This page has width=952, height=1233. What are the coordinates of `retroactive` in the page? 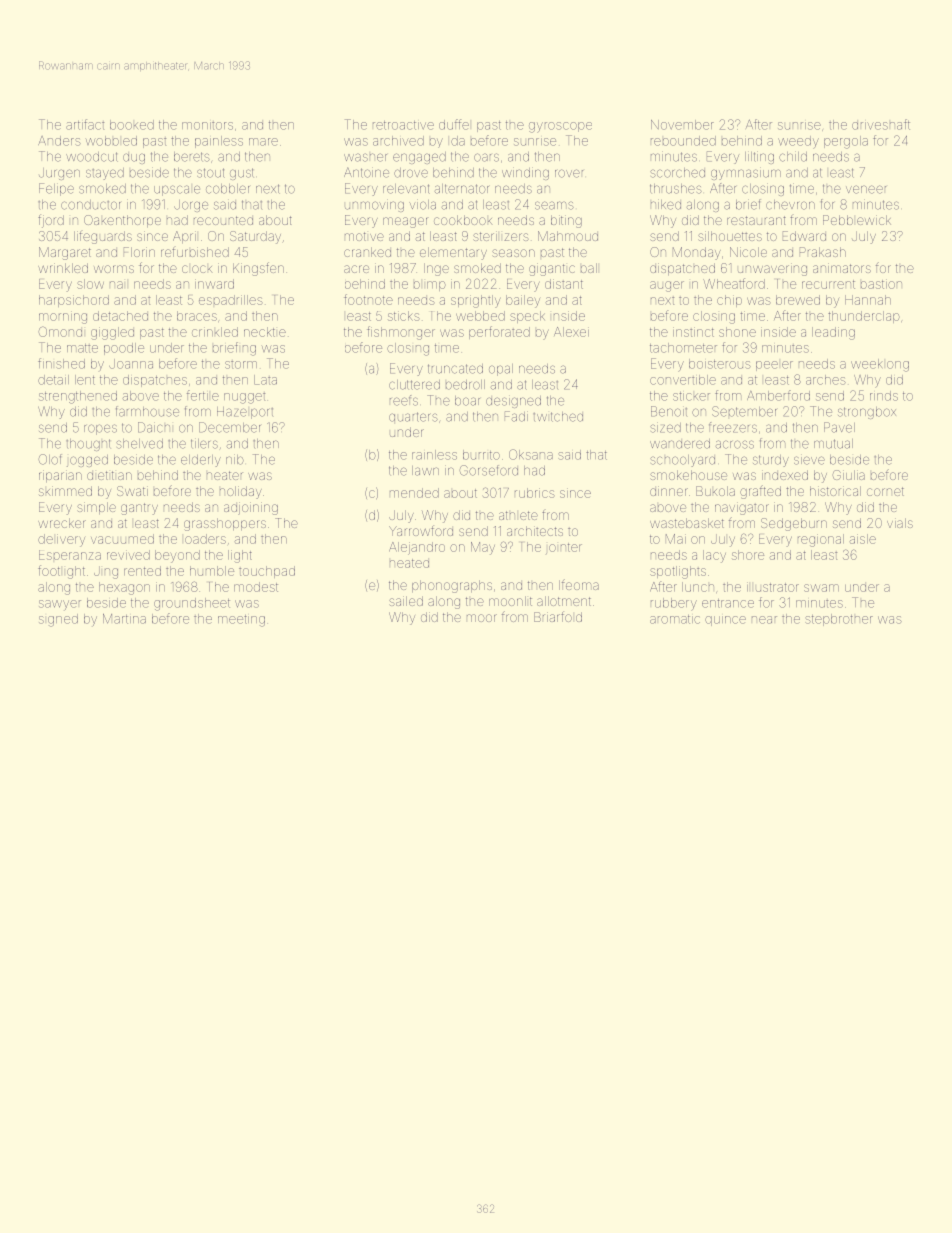 It's located at (403, 125).
